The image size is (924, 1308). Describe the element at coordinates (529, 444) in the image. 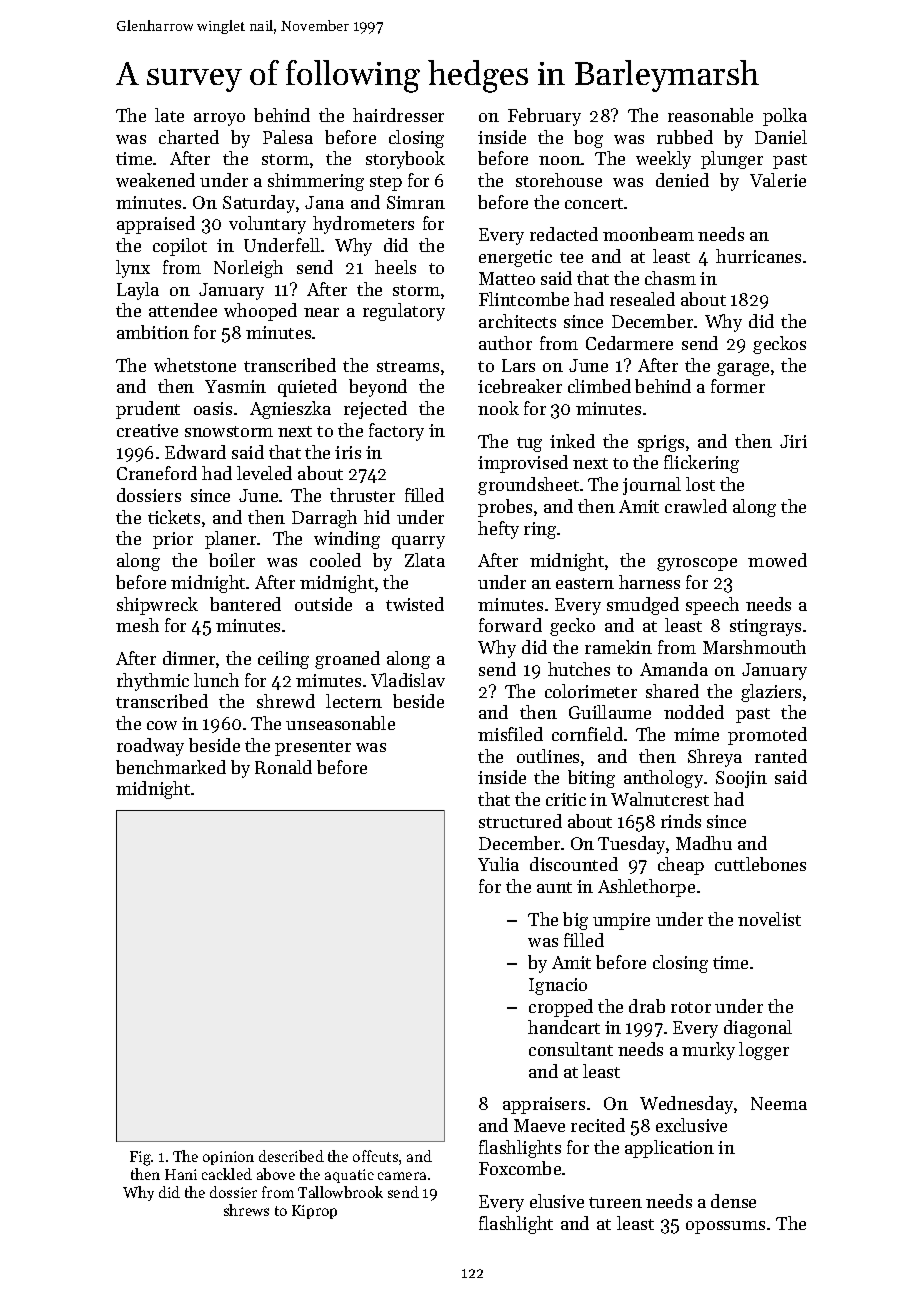

I see `tug` at that location.
